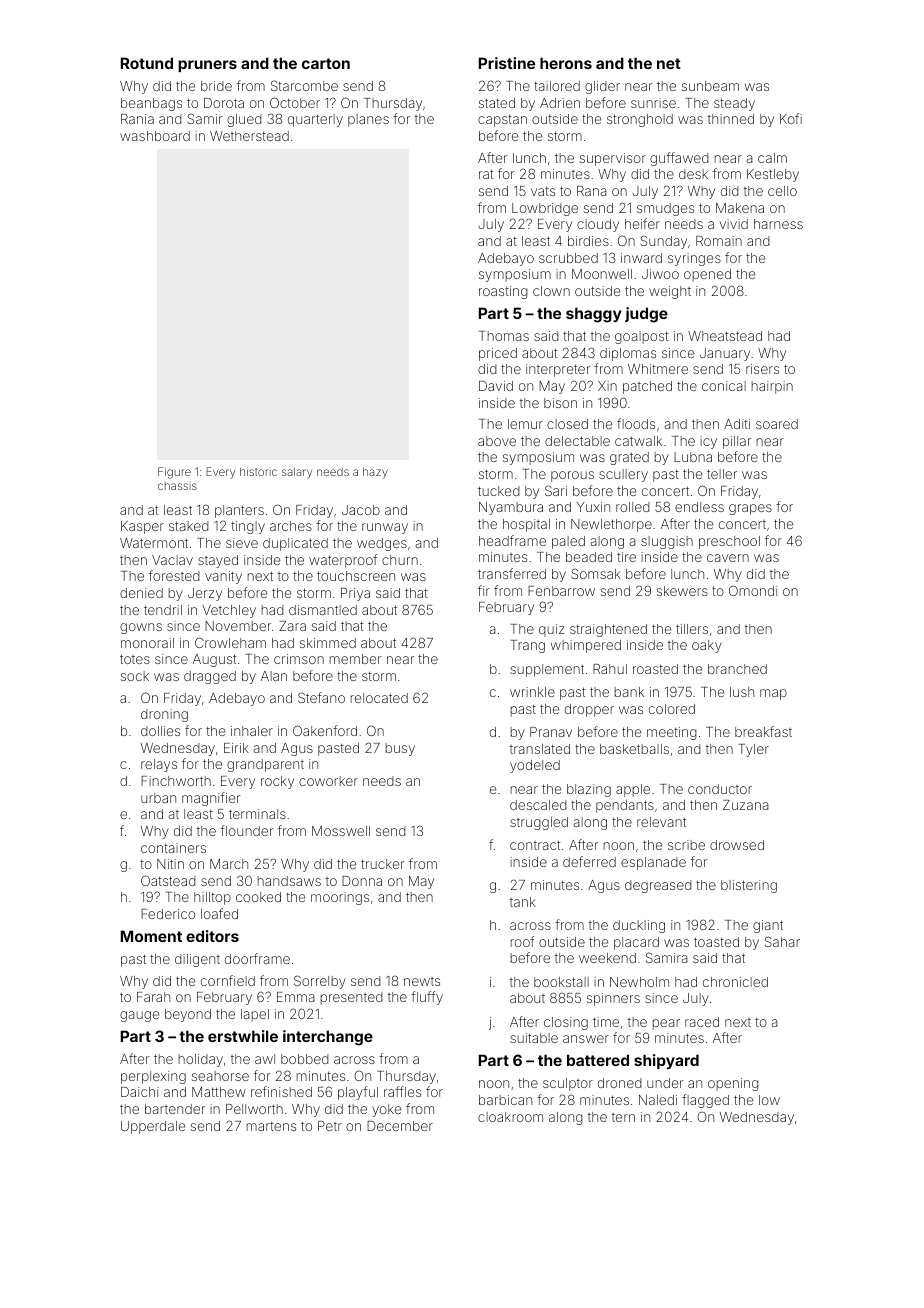  I want to click on Vetchley, so click(229, 611).
